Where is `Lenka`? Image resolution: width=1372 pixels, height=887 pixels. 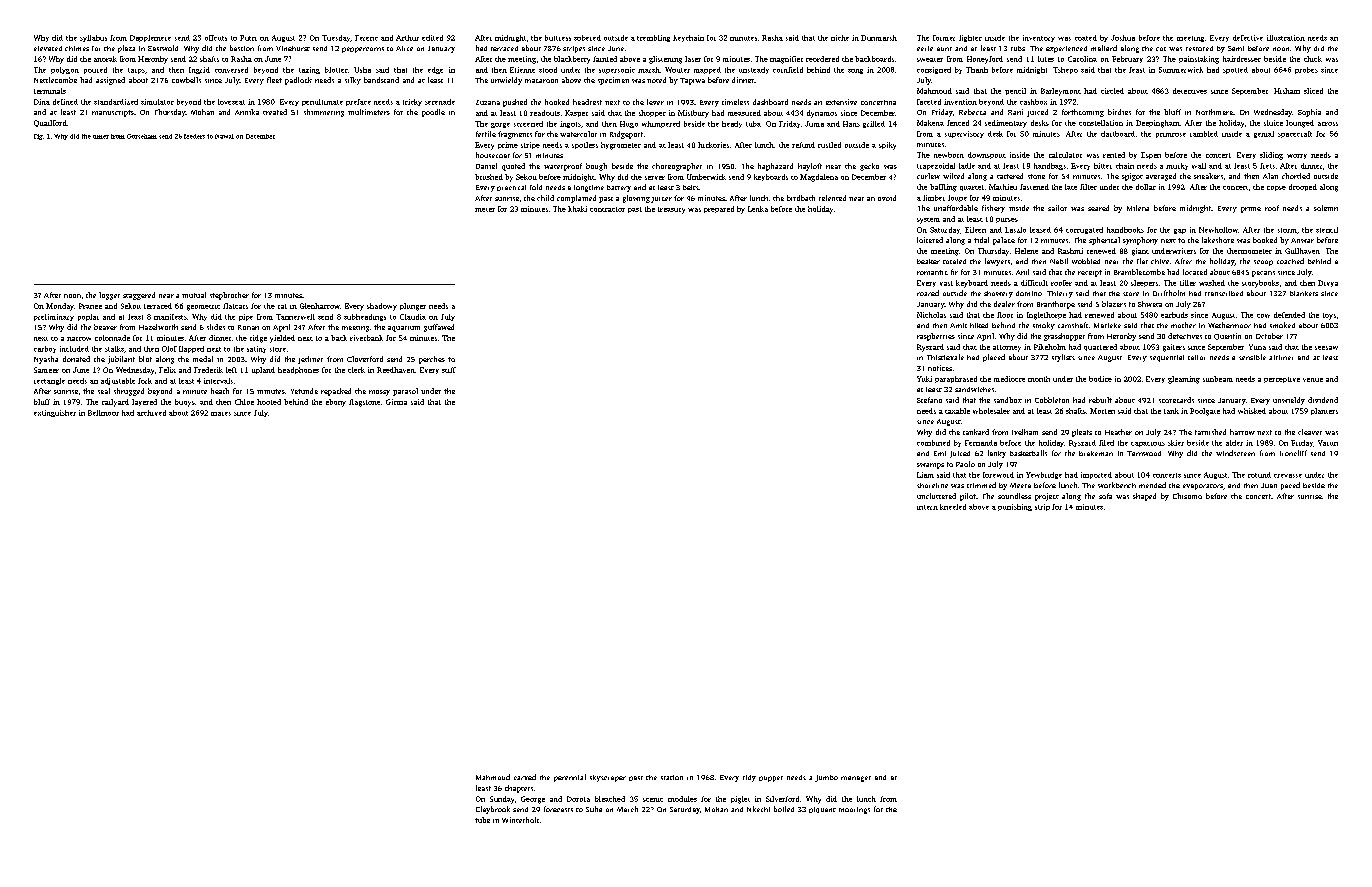 Lenka is located at coordinates (758, 209).
